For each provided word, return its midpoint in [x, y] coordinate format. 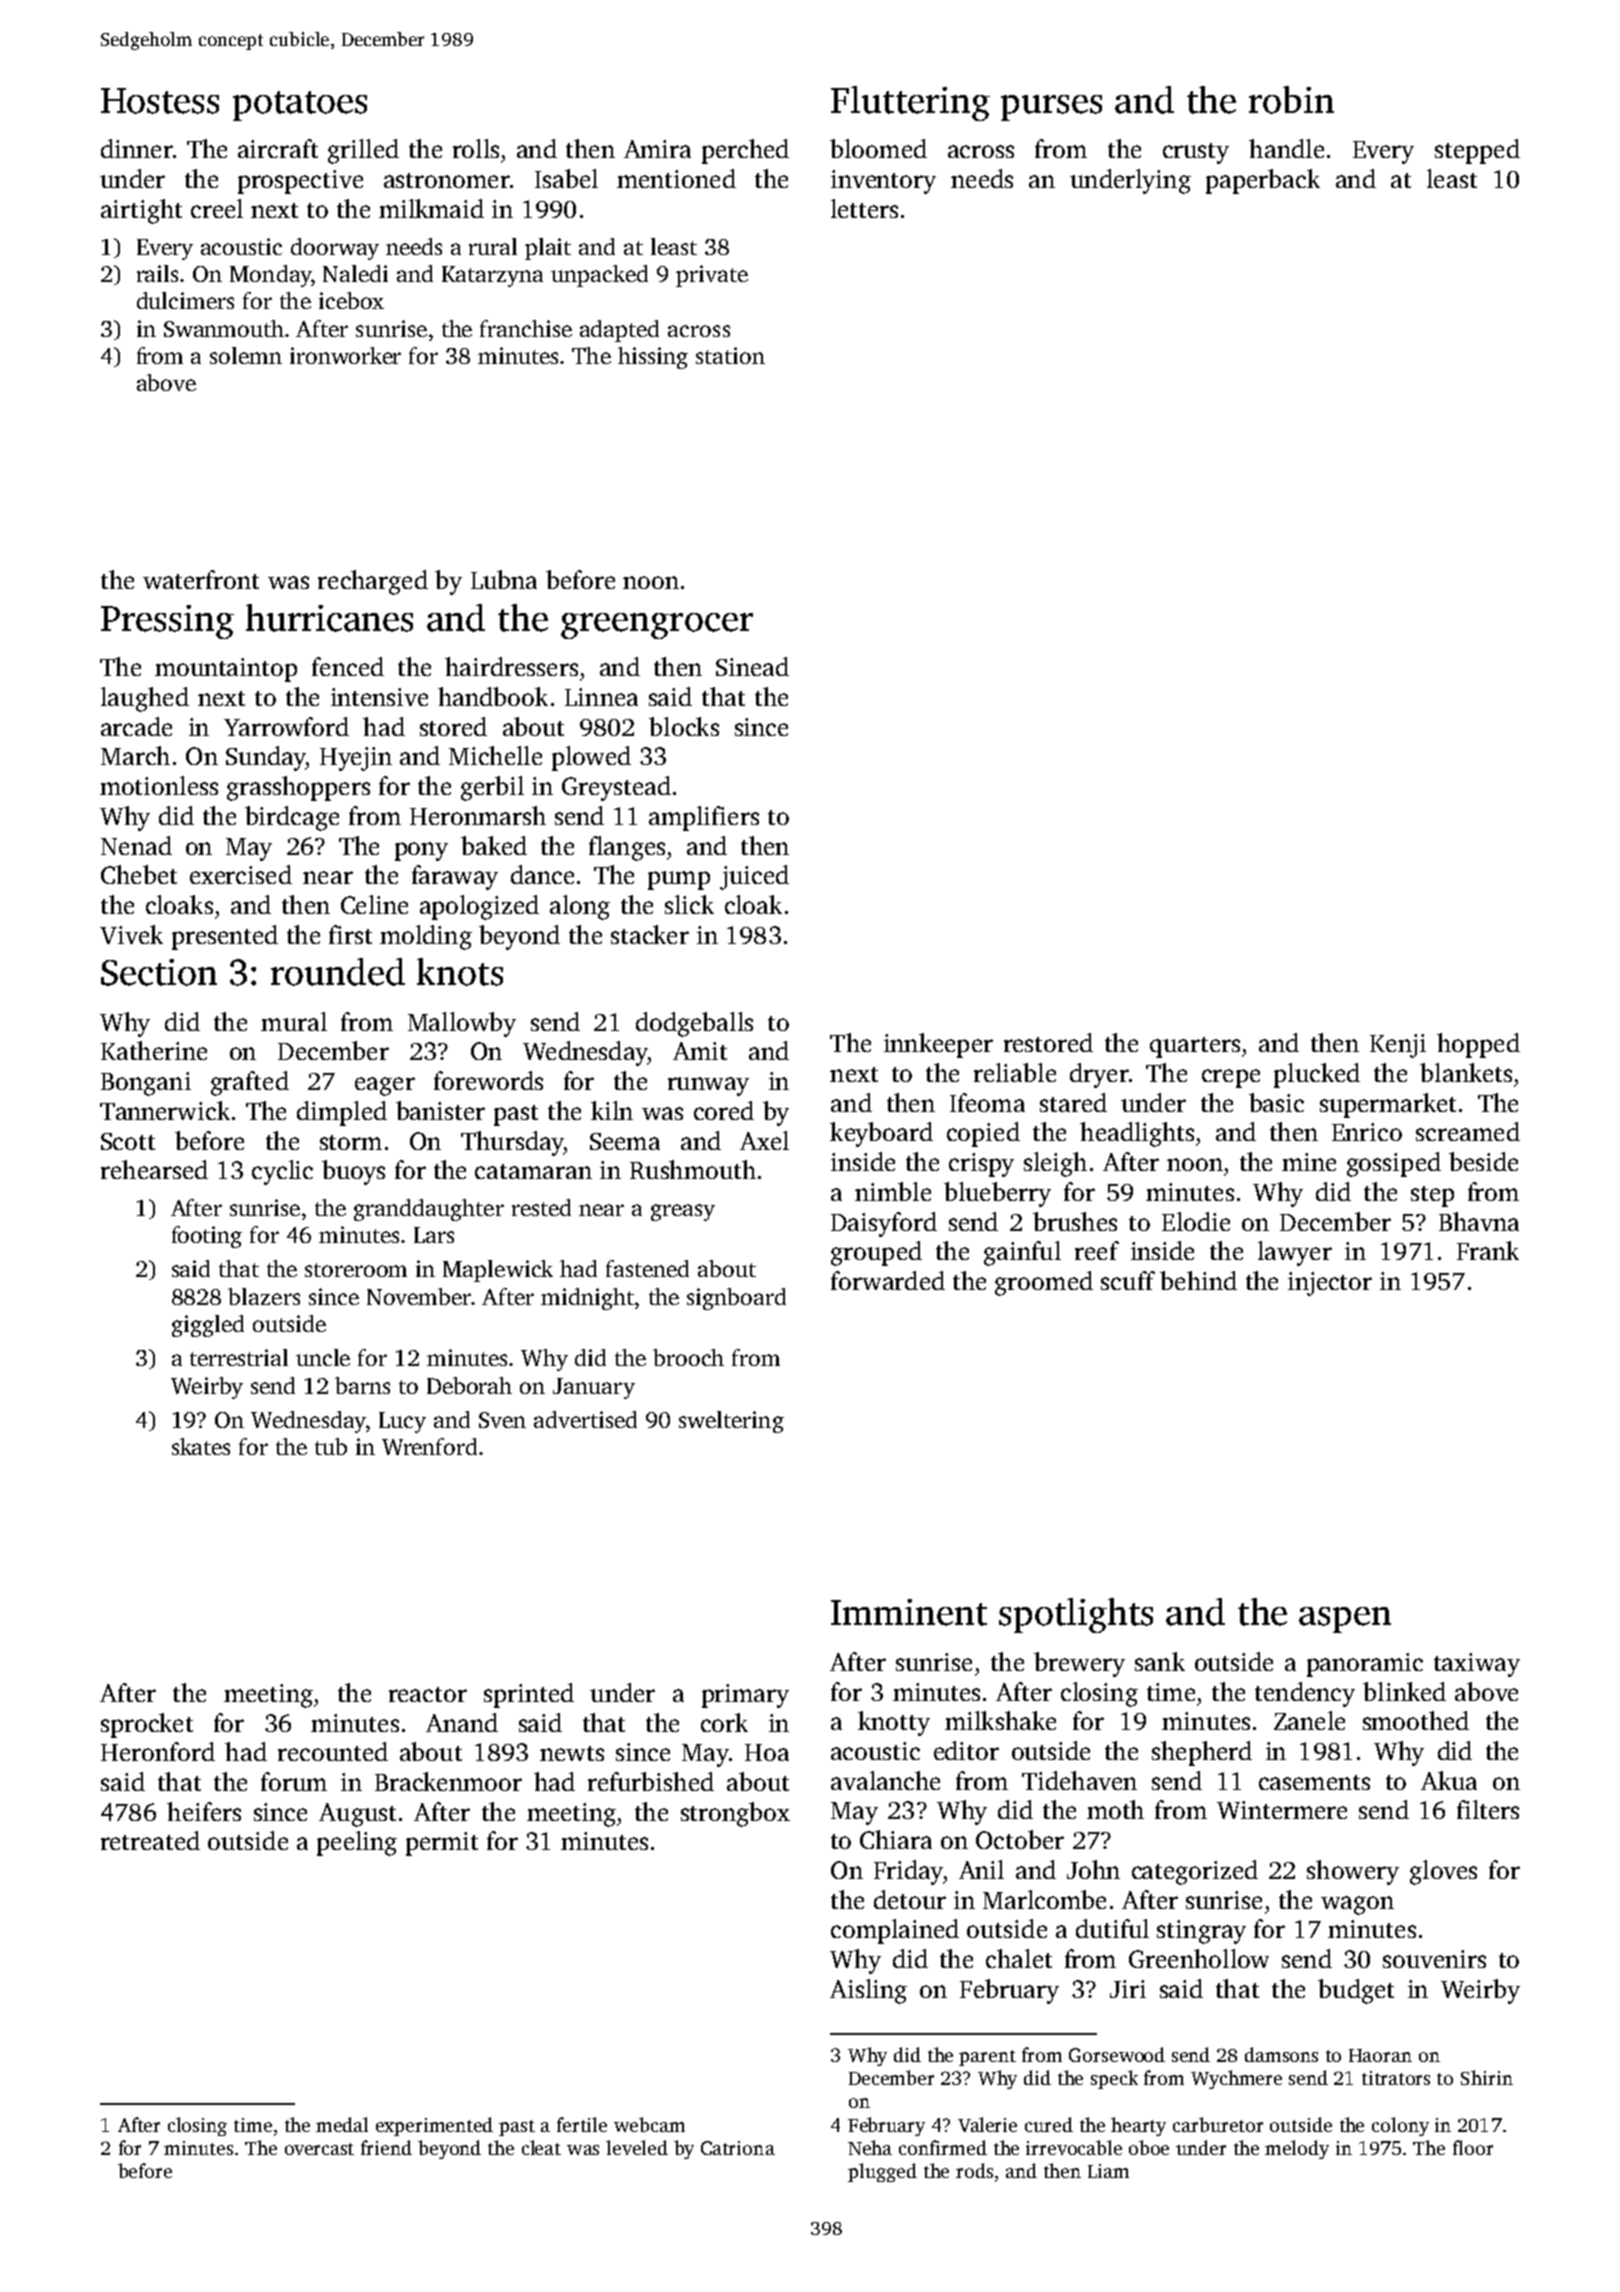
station [730, 355]
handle [1286, 148]
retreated [150, 1840]
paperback [1263, 181]
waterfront [201, 579]
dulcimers [185, 300]
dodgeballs [694, 1024]
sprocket [147, 1725]
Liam [1108, 2171]
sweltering [731, 1422]
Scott [128, 1141]
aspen [1345, 1620]
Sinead [752, 666]
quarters [1195, 1047]
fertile [582, 2124]
